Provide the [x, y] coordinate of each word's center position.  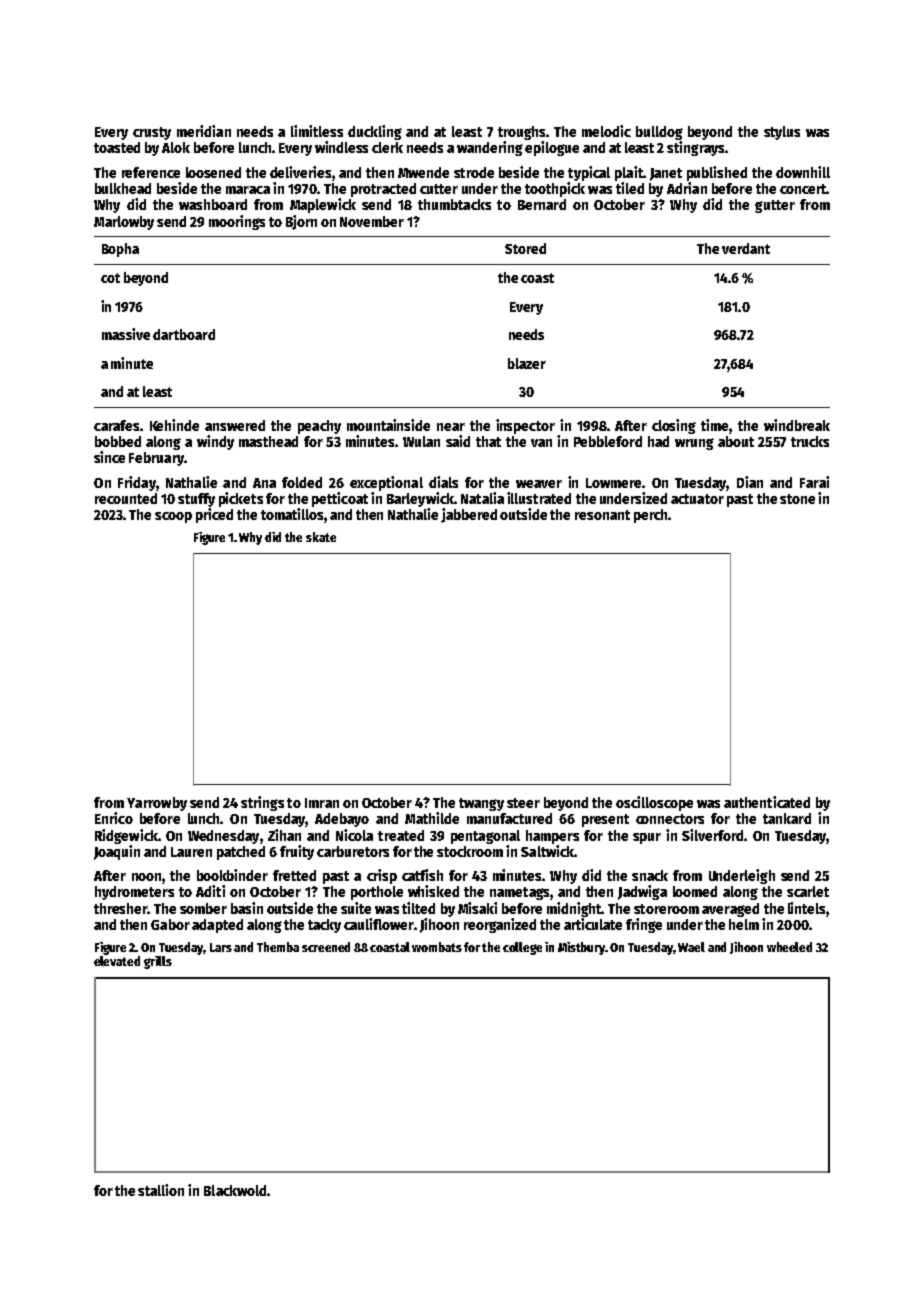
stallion [161, 1190]
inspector [525, 426]
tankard [787, 818]
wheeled [789, 947]
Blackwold [235, 1190]
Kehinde [174, 425]
